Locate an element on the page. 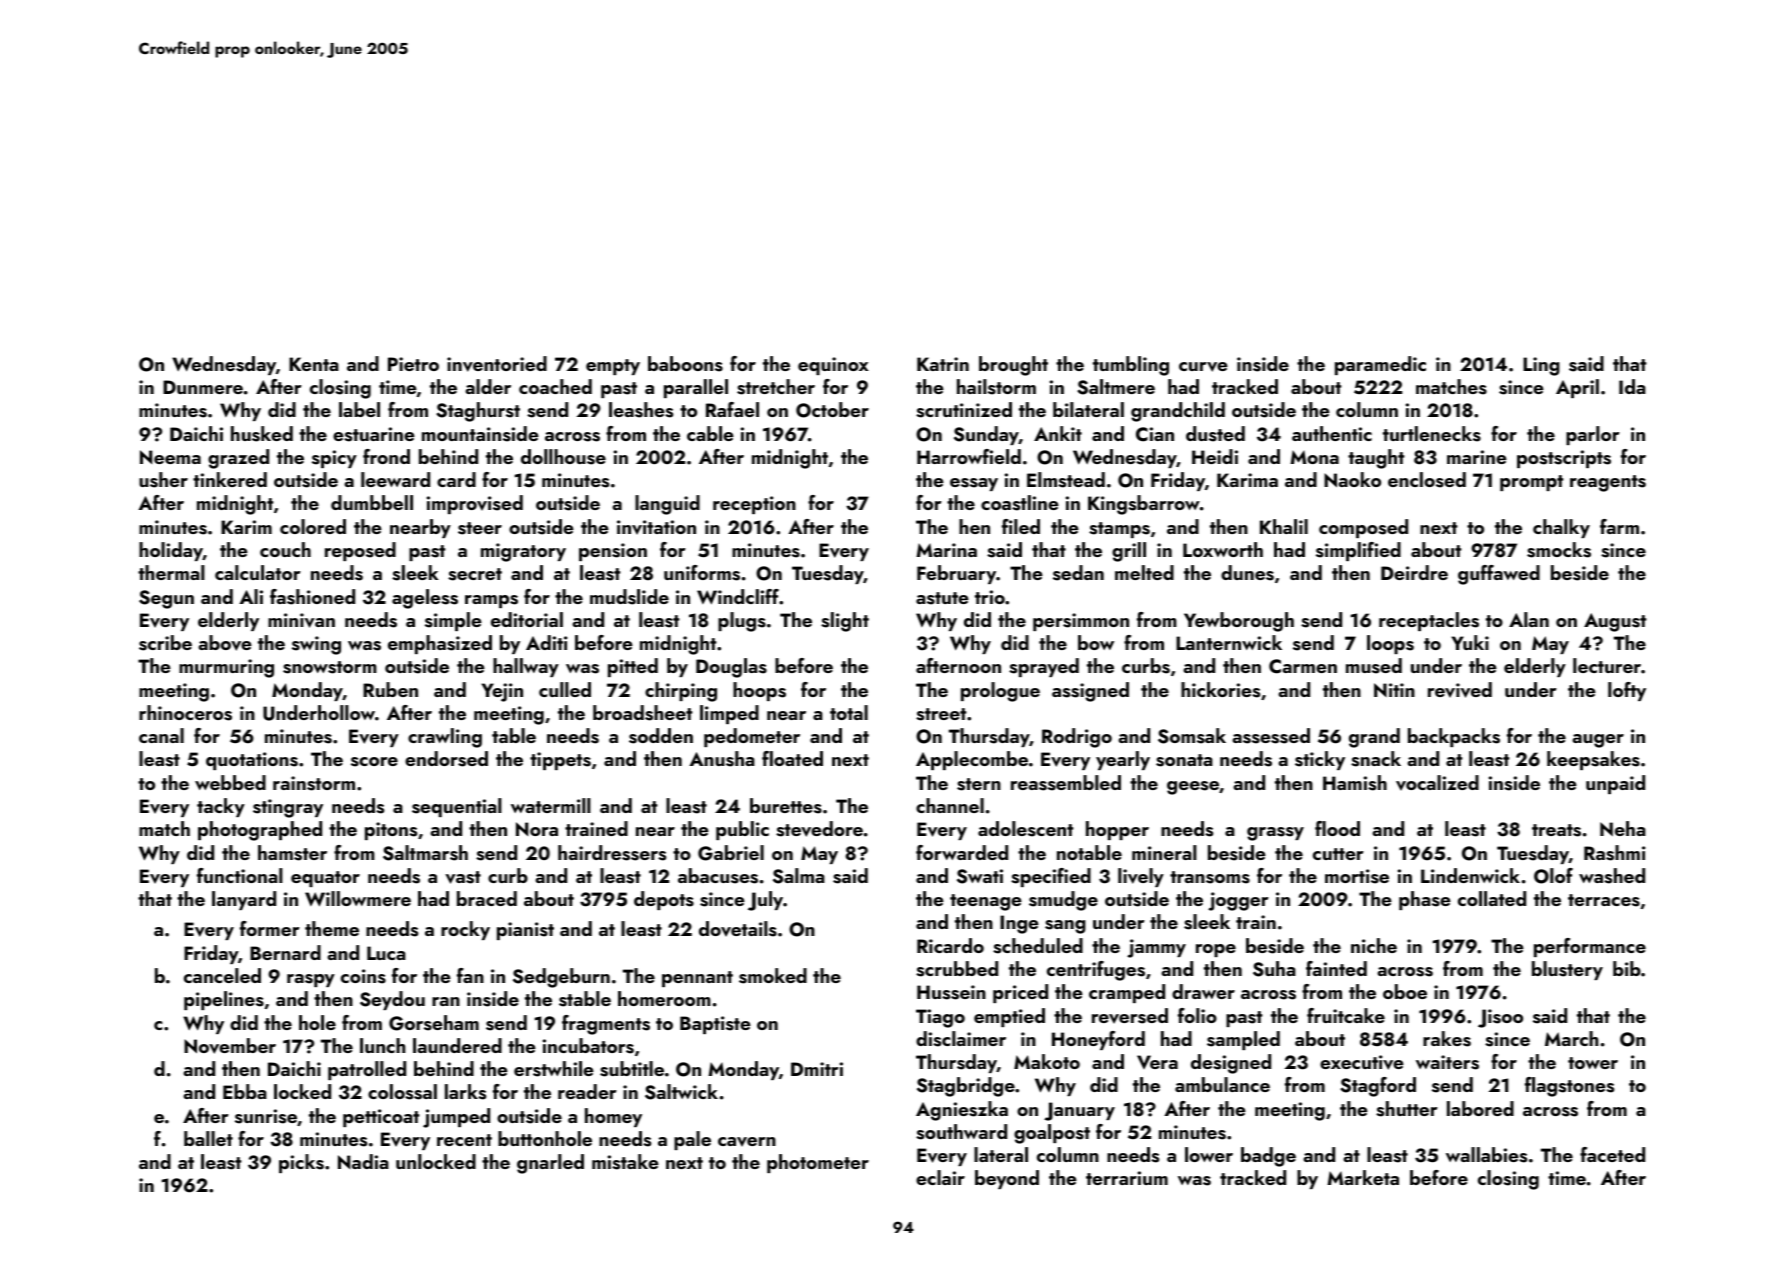 This document has height=1262, width=1785. picks is located at coordinates (301, 1163).
